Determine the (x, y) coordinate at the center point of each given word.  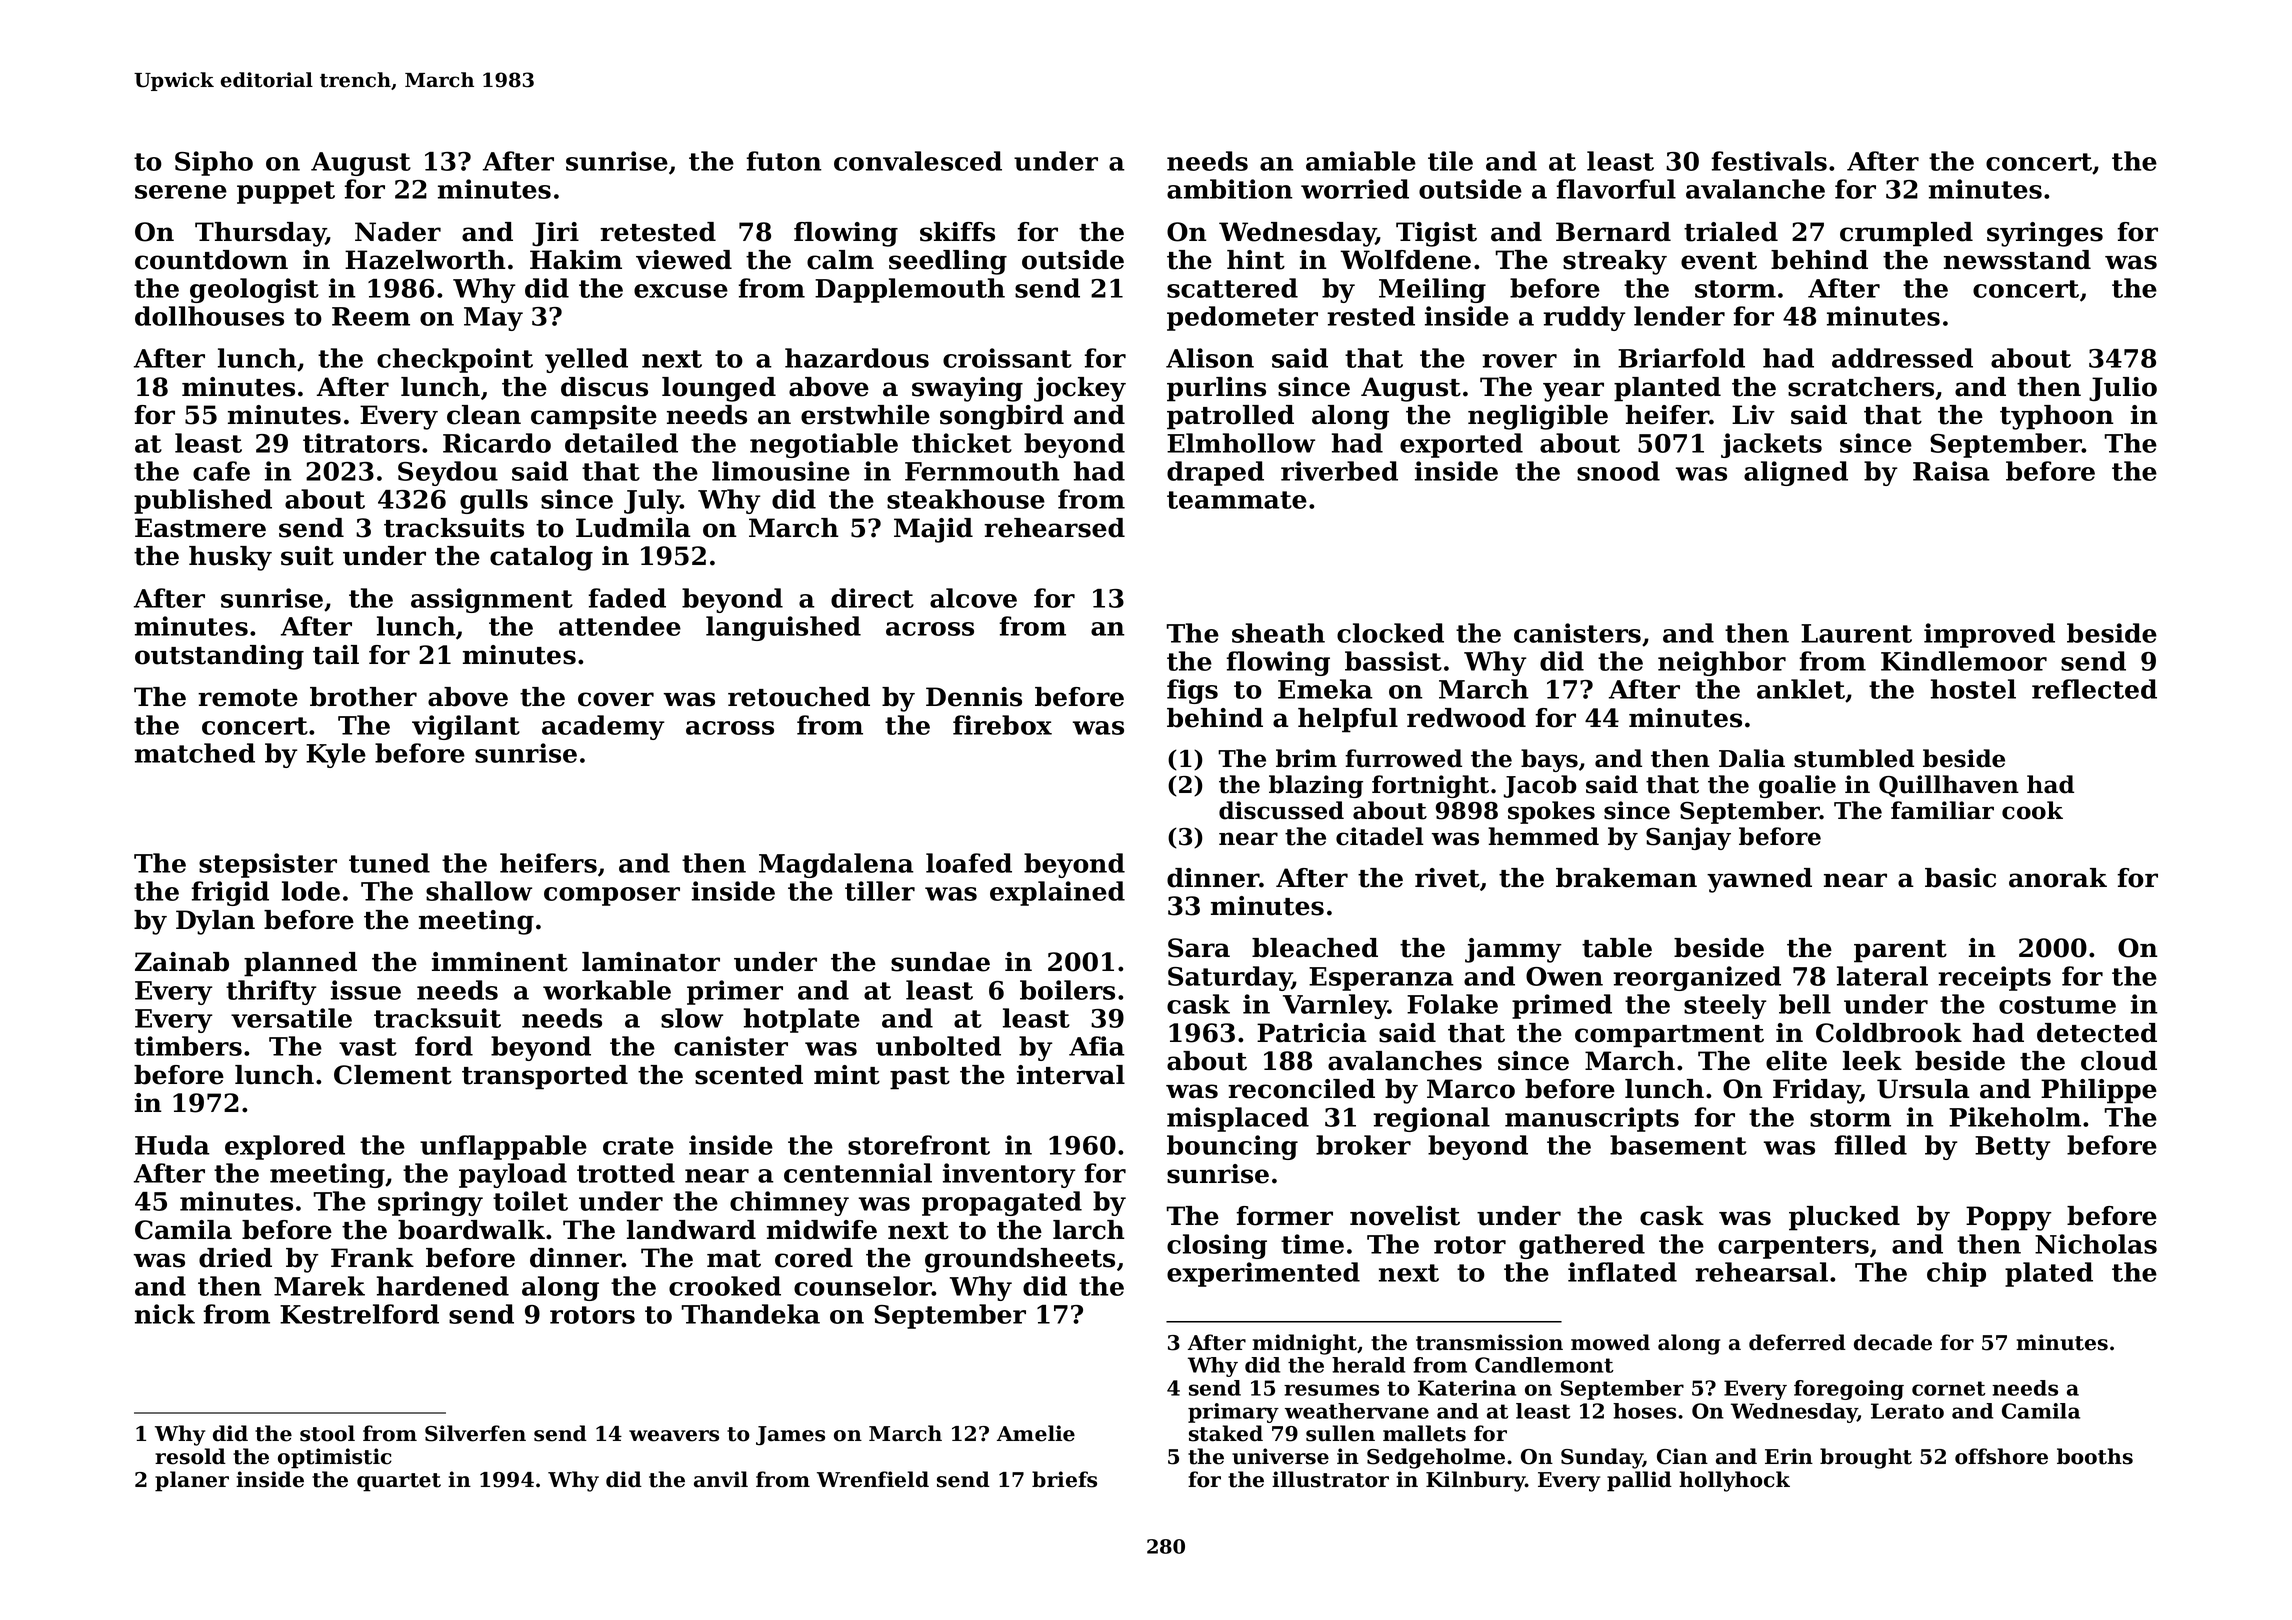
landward (691, 1230)
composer (612, 896)
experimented (1263, 1274)
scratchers (1861, 387)
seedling (948, 262)
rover (1519, 361)
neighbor (1722, 663)
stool (327, 1433)
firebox (1002, 725)
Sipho (214, 163)
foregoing (1849, 1390)
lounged (719, 389)
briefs (1064, 1479)
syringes (2045, 234)
